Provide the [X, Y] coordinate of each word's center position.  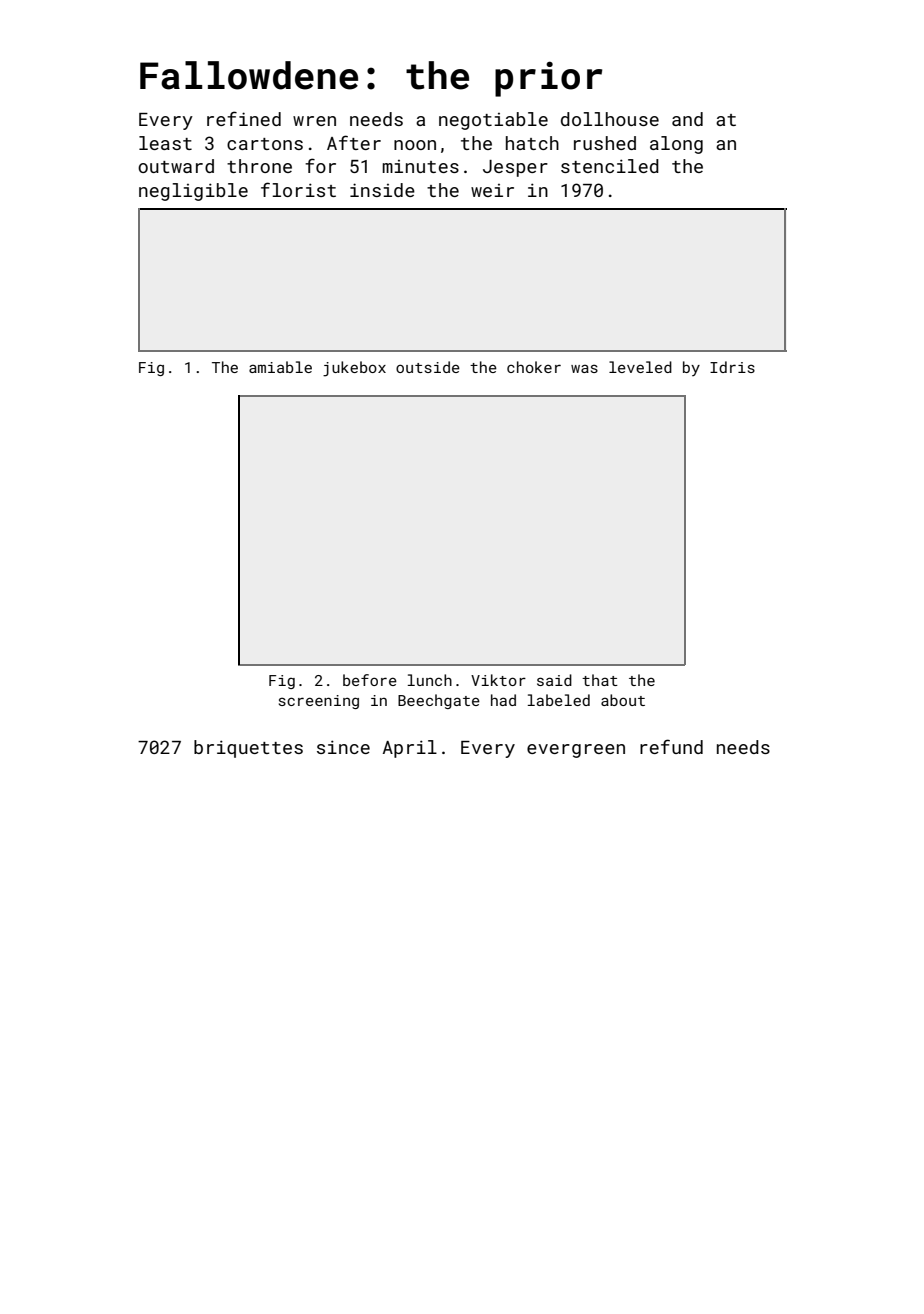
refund [671, 746]
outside [428, 367]
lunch [430, 680]
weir [492, 190]
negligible [193, 192]
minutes [420, 166]
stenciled [610, 166]
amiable [280, 367]
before [370, 680]
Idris [732, 367]
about [623, 700]
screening [319, 702]
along [676, 145]
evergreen [576, 751]
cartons [265, 144]
